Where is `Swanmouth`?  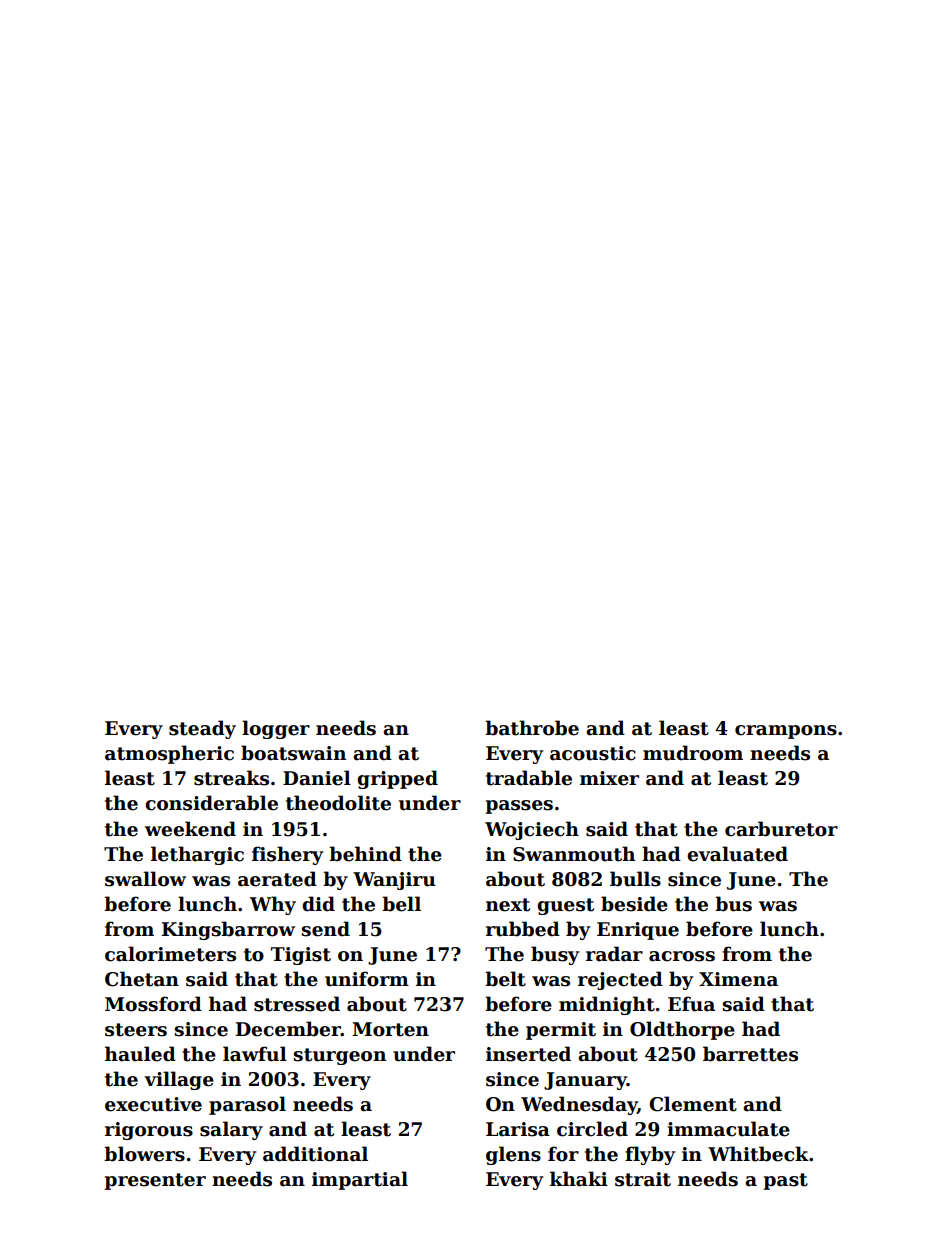 Swanmouth is located at coordinates (574, 854).
